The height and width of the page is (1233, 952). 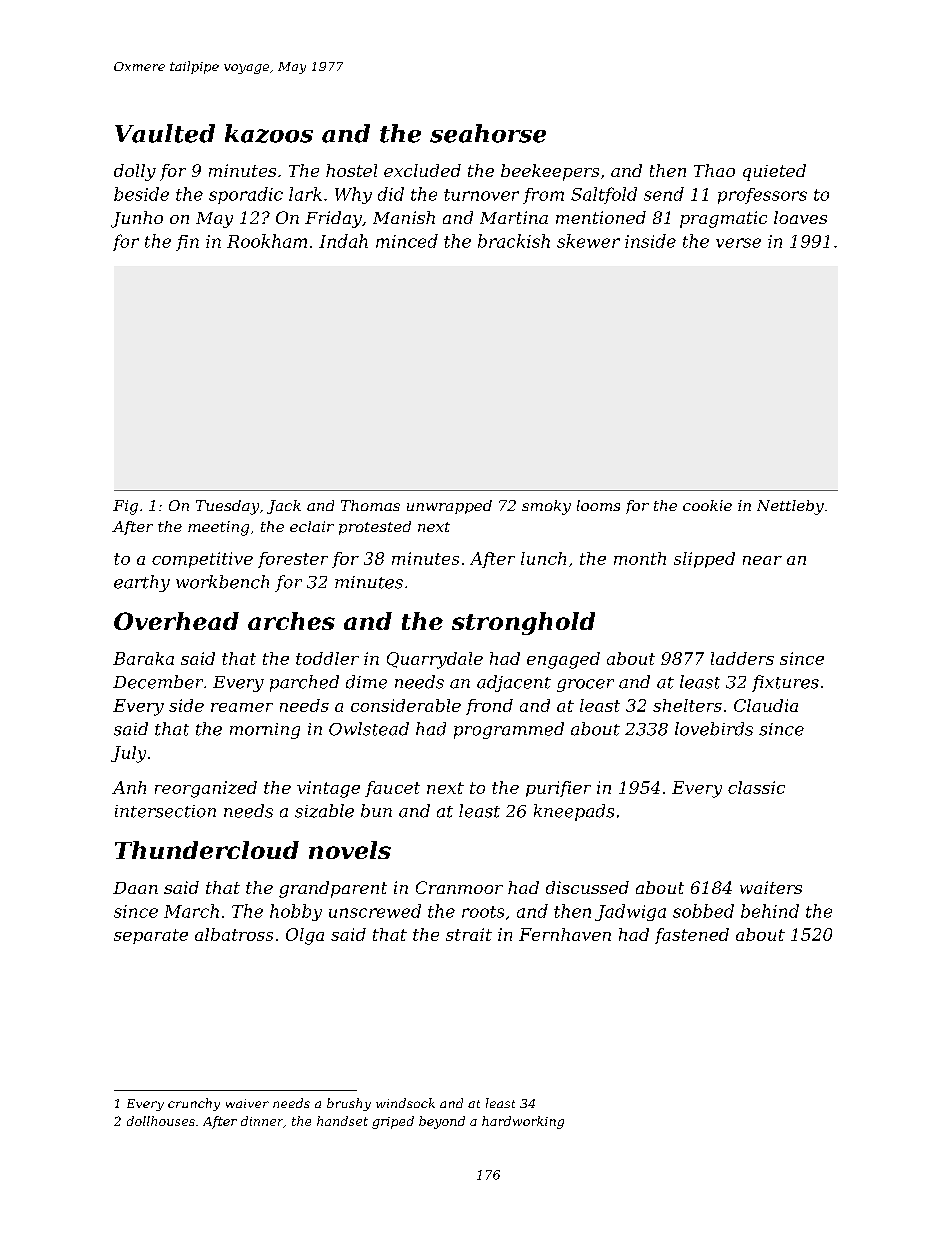 What do you see at coordinates (370, 505) in the page?
I see `Thomas` at bounding box center [370, 505].
